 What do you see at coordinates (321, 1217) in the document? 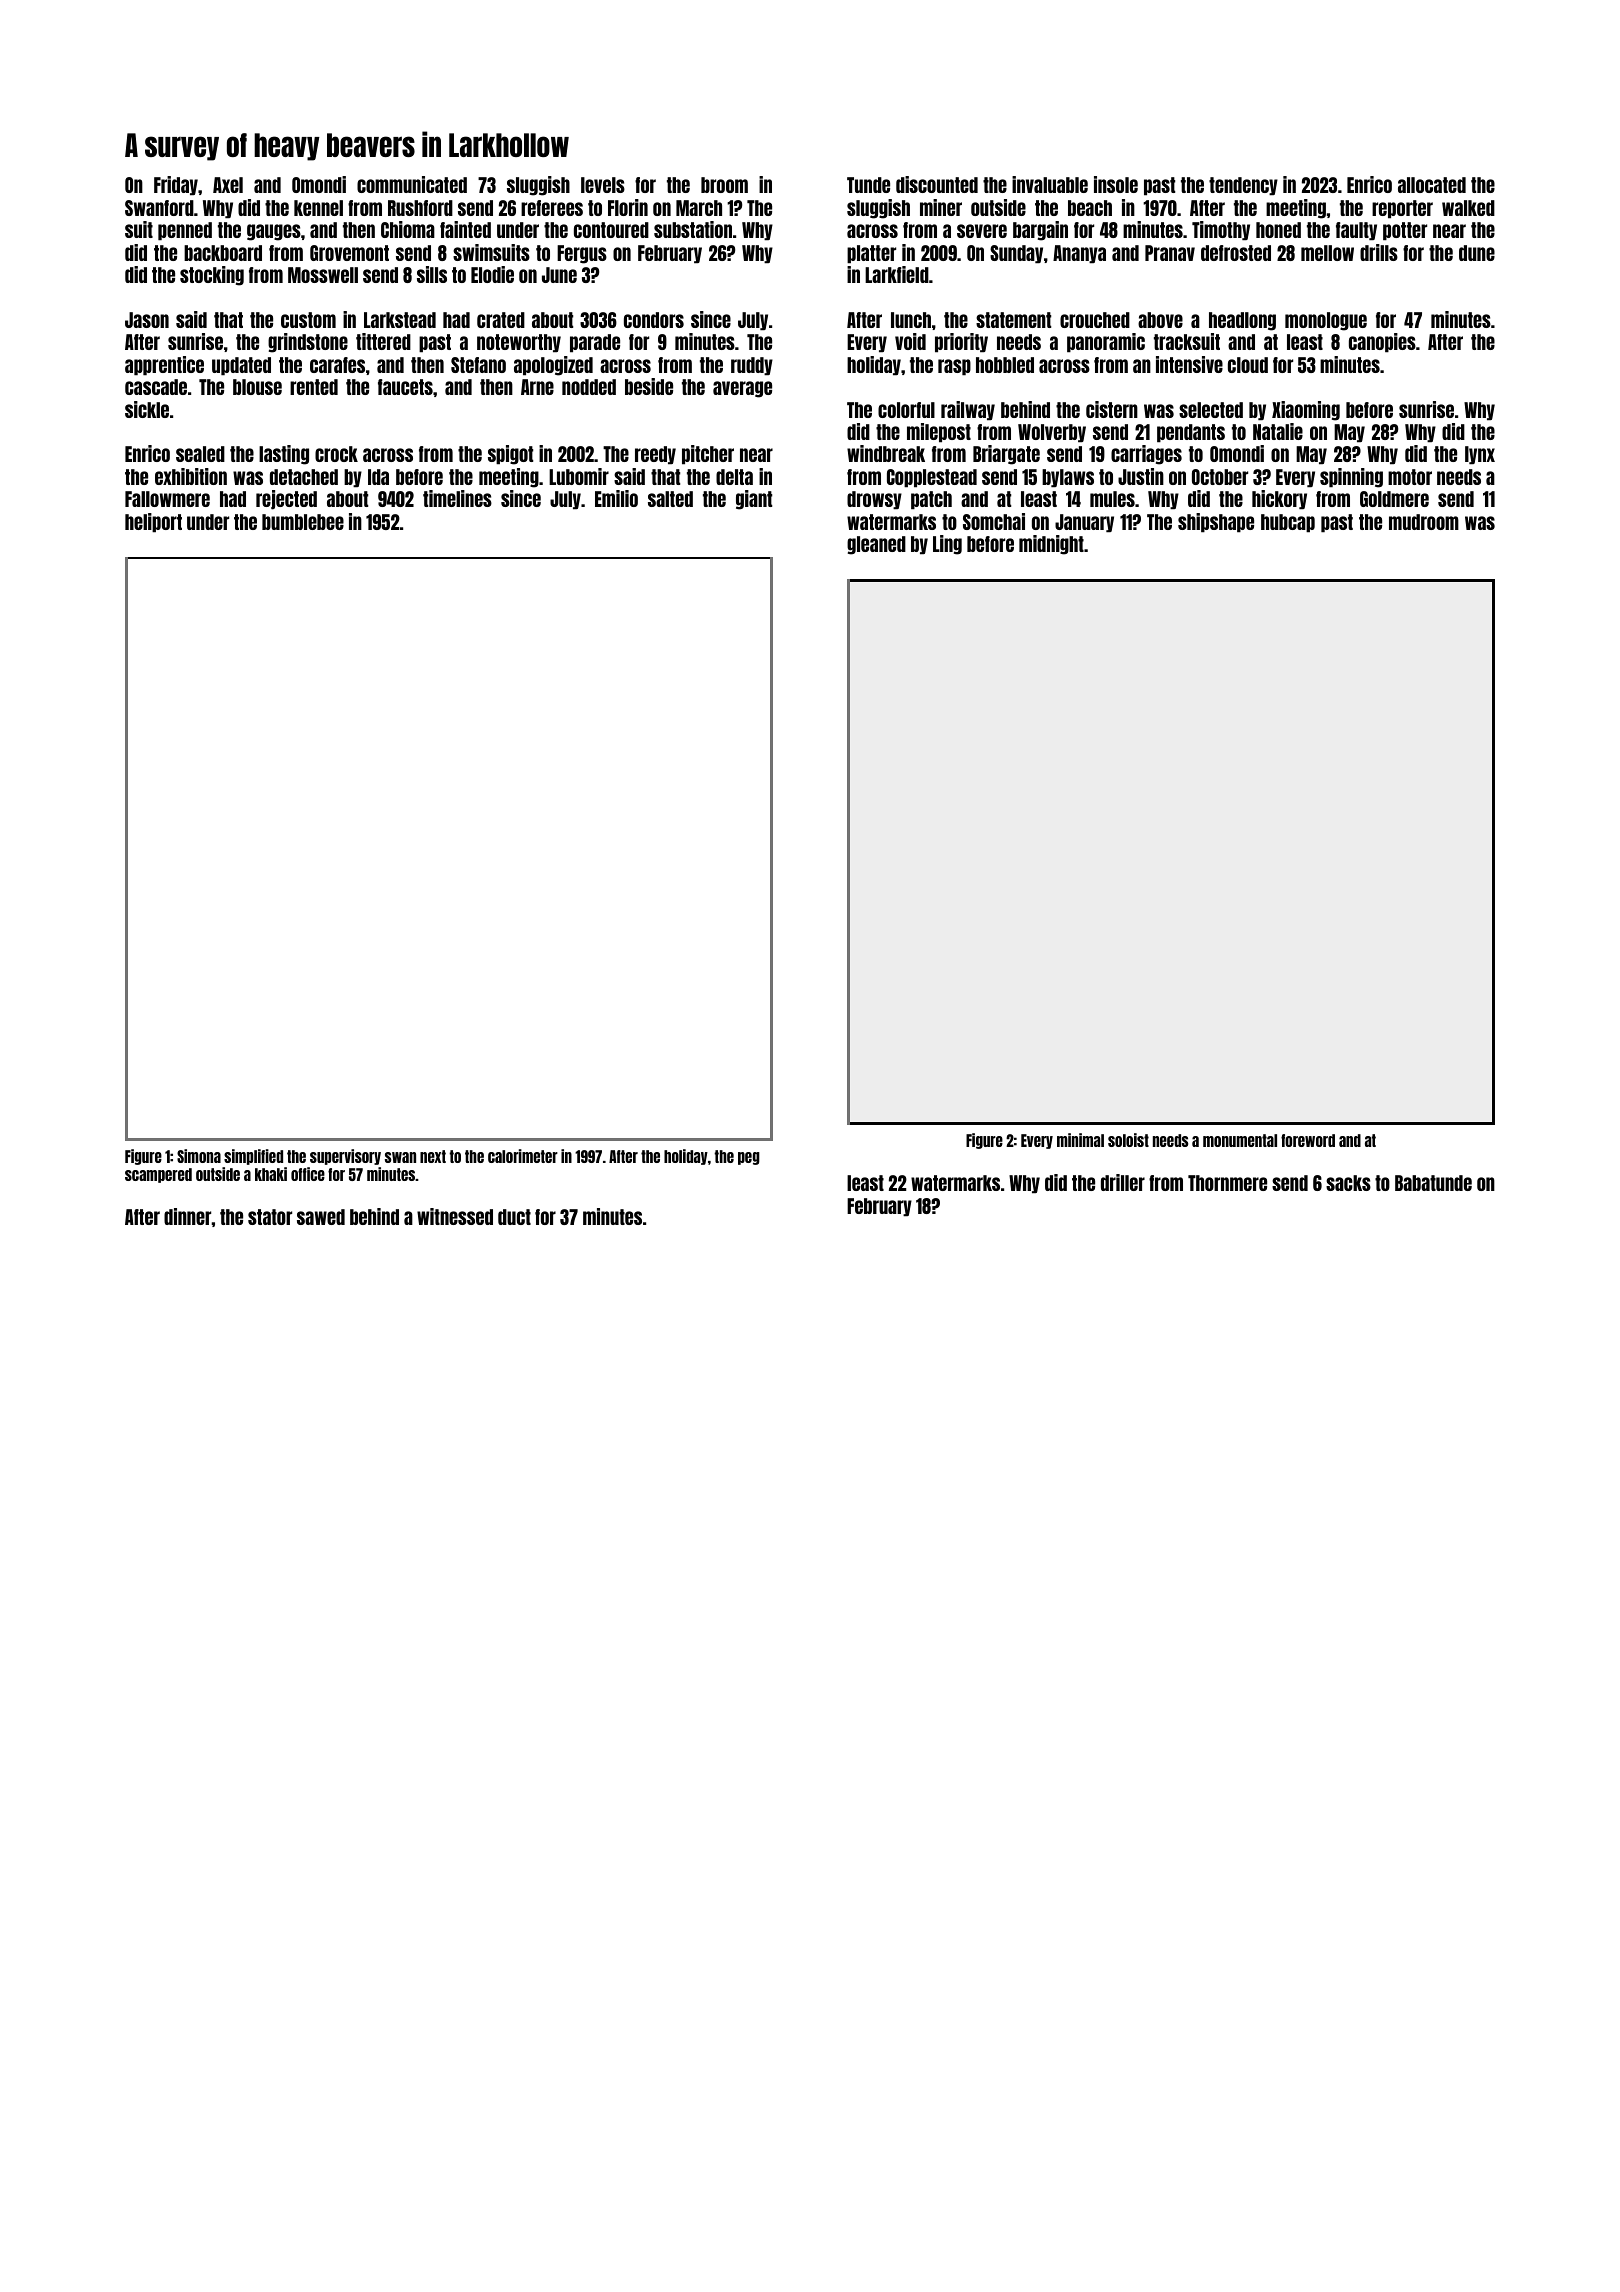
I see `sawed` at bounding box center [321, 1217].
